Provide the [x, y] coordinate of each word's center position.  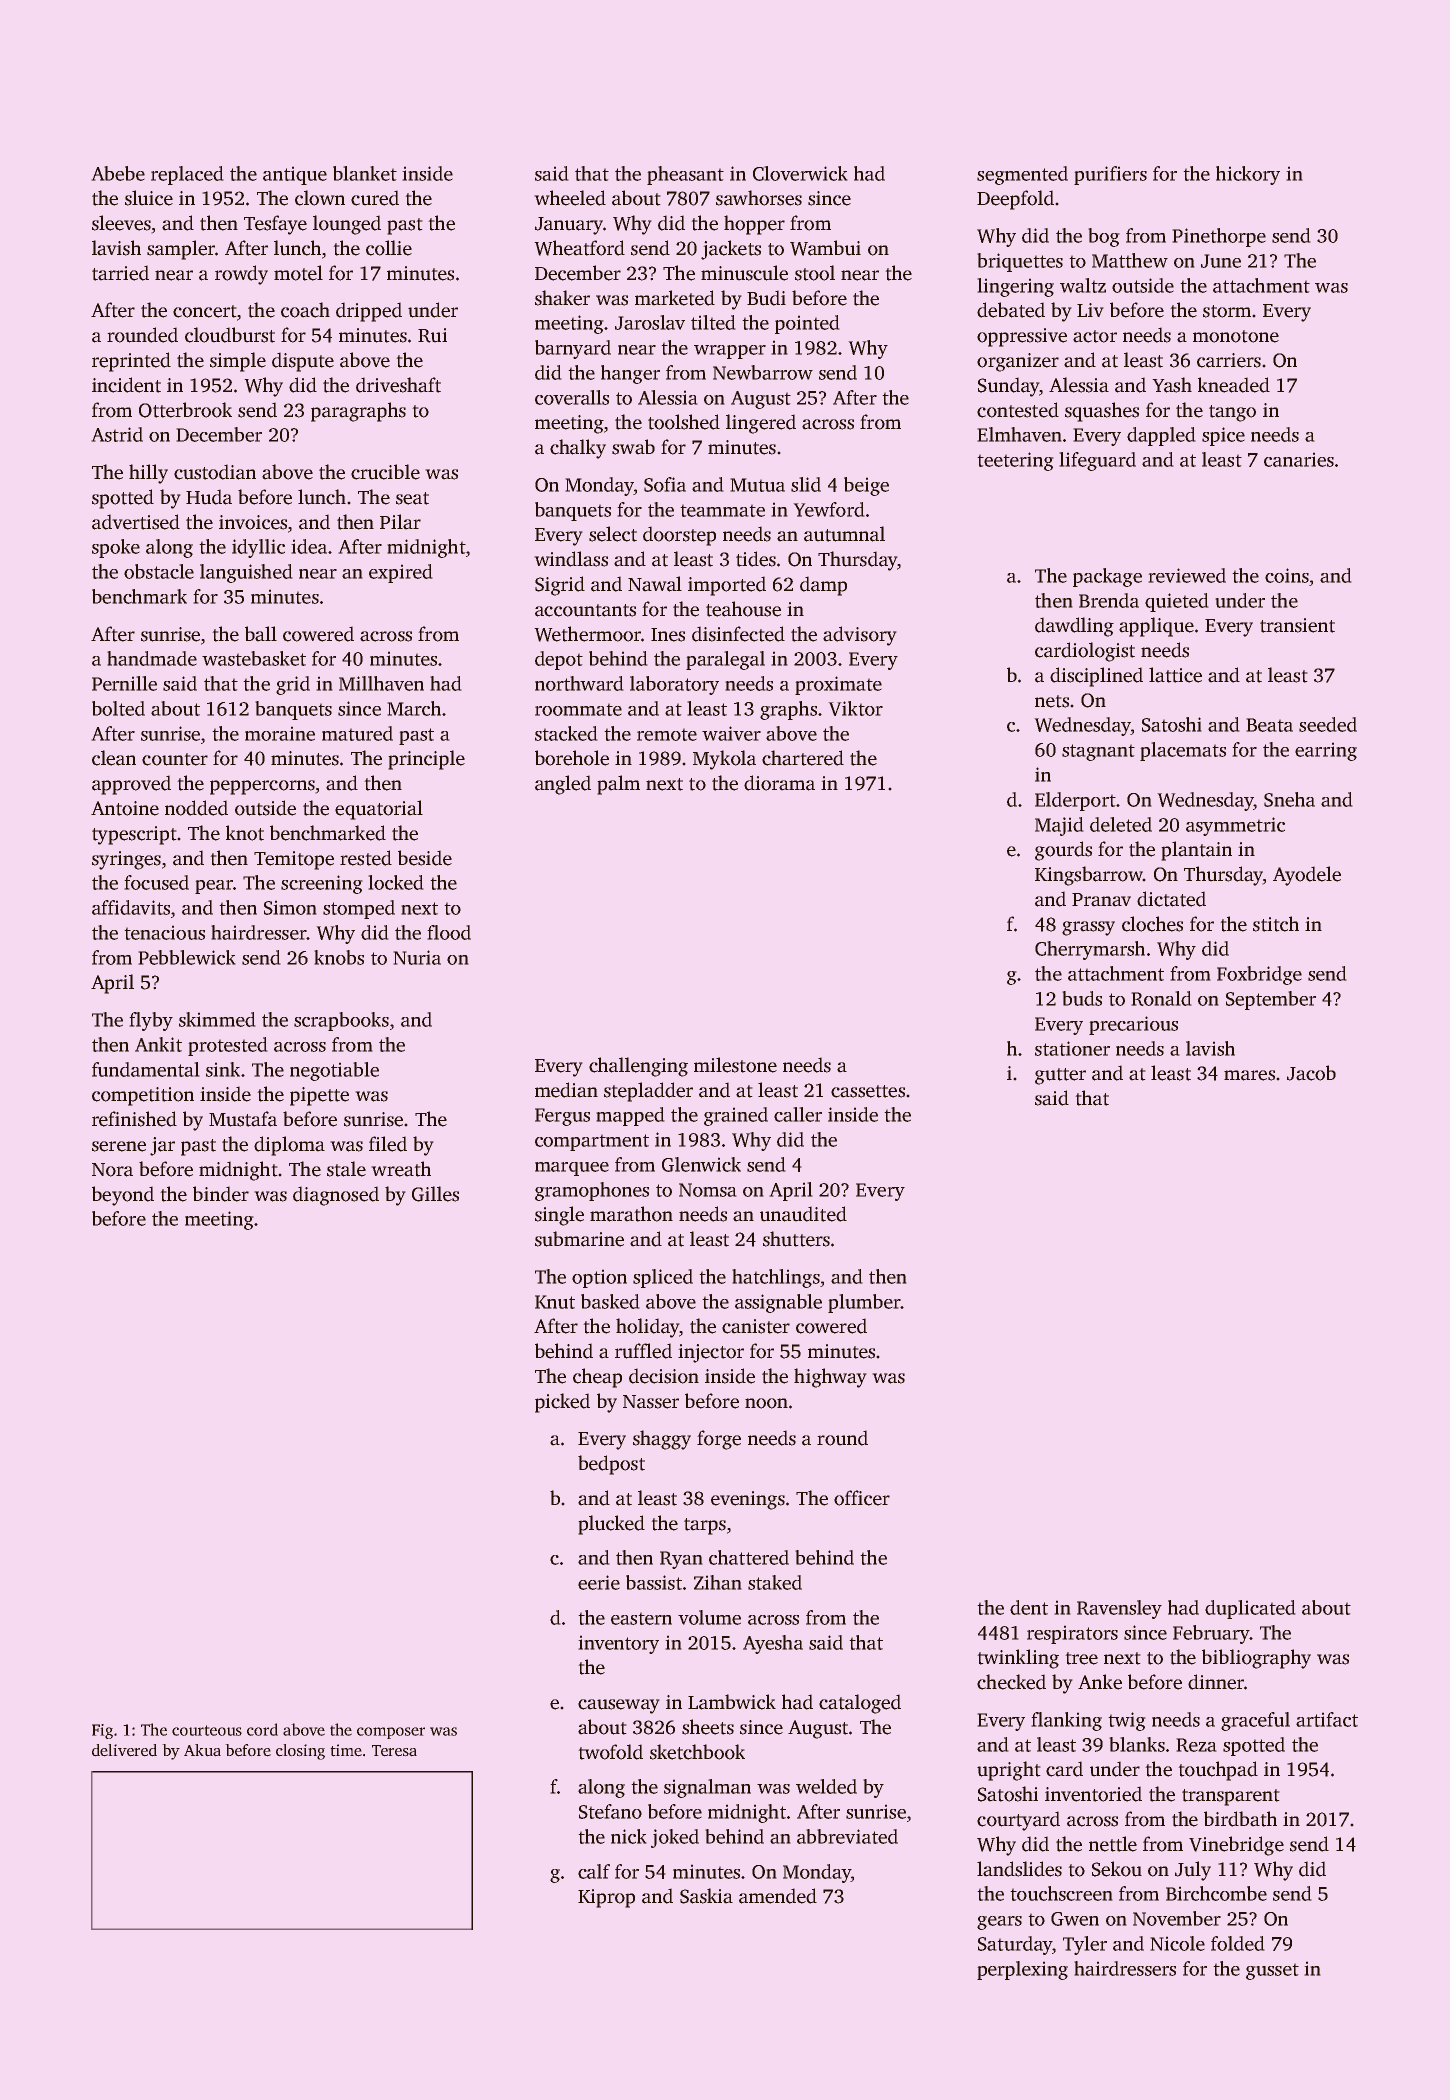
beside [425, 858]
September [1271, 1000]
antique [295, 176]
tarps [705, 1526]
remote [667, 735]
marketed [675, 298]
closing [300, 1752]
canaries [1299, 460]
